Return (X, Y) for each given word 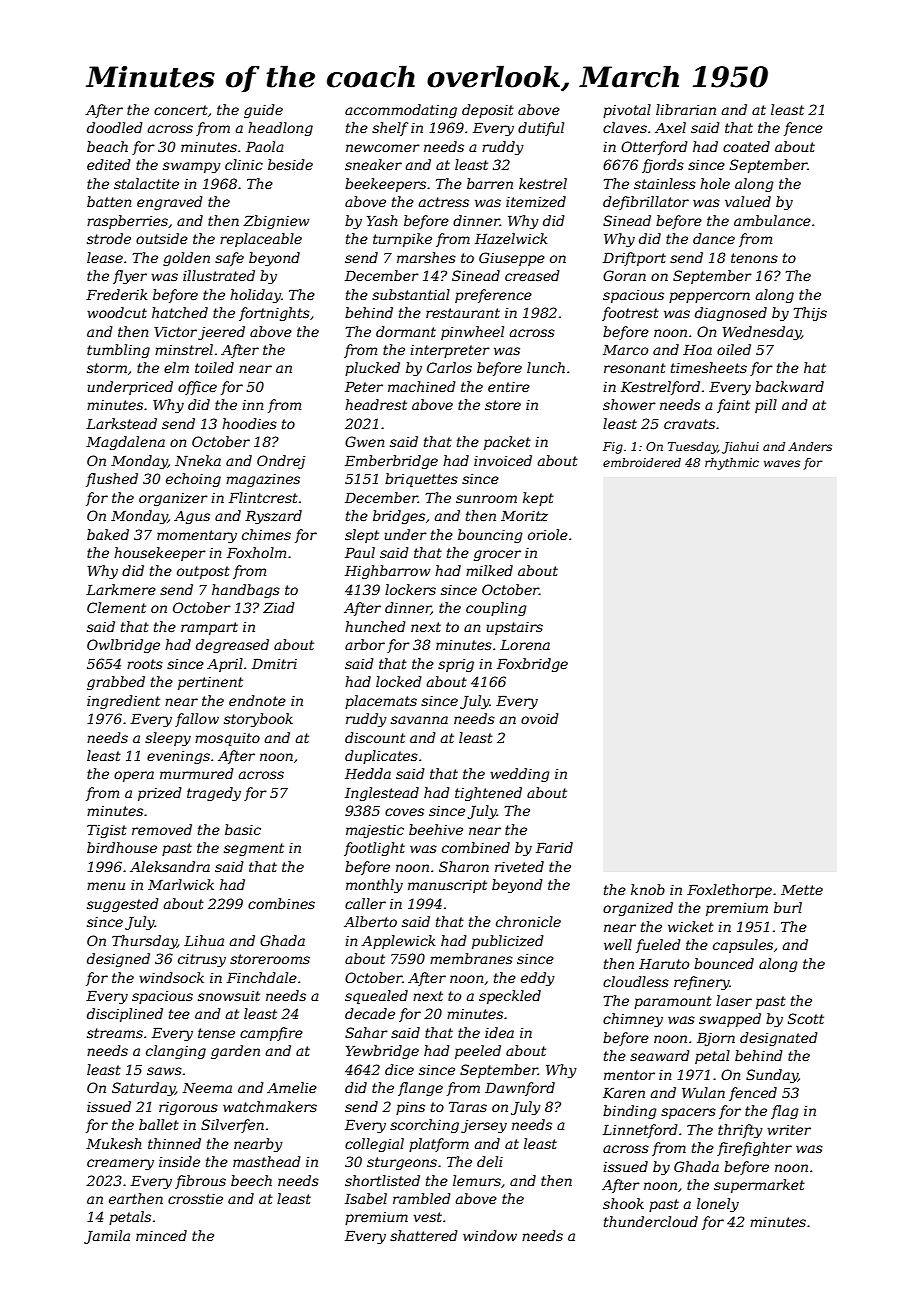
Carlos (449, 367)
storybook (258, 720)
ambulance (772, 220)
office (197, 388)
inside (179, 1161)
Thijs (810, 314)
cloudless (636, 981)
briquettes (421, 480)
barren (490, 183)
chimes (266, 534)
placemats (381, 702)
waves (782, 463)
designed (118, 960)
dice (399, 1069)
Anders (810, 446)
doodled (115, 127)
